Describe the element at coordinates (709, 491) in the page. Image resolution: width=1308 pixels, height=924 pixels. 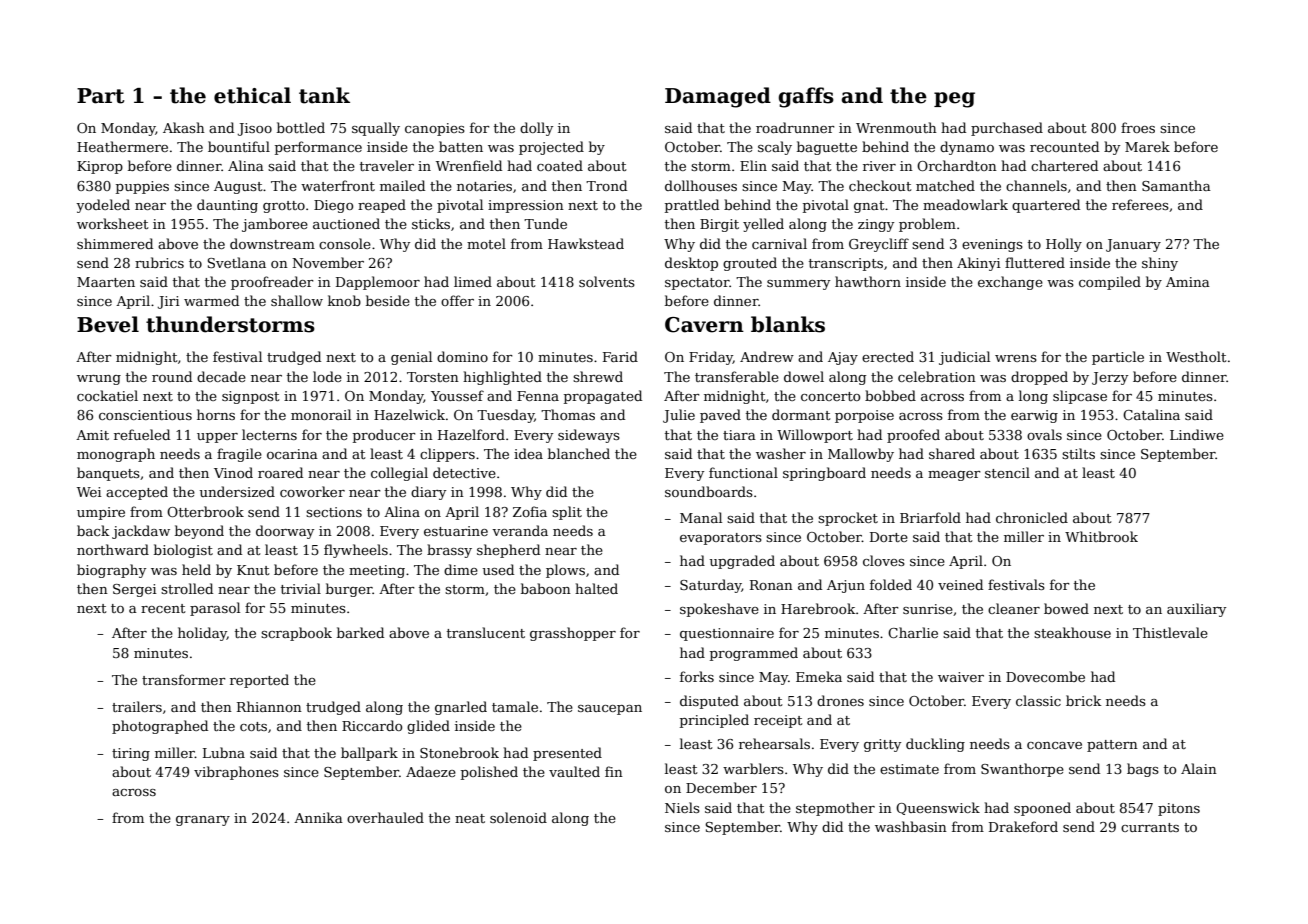
I see `soundboards` at that location.
